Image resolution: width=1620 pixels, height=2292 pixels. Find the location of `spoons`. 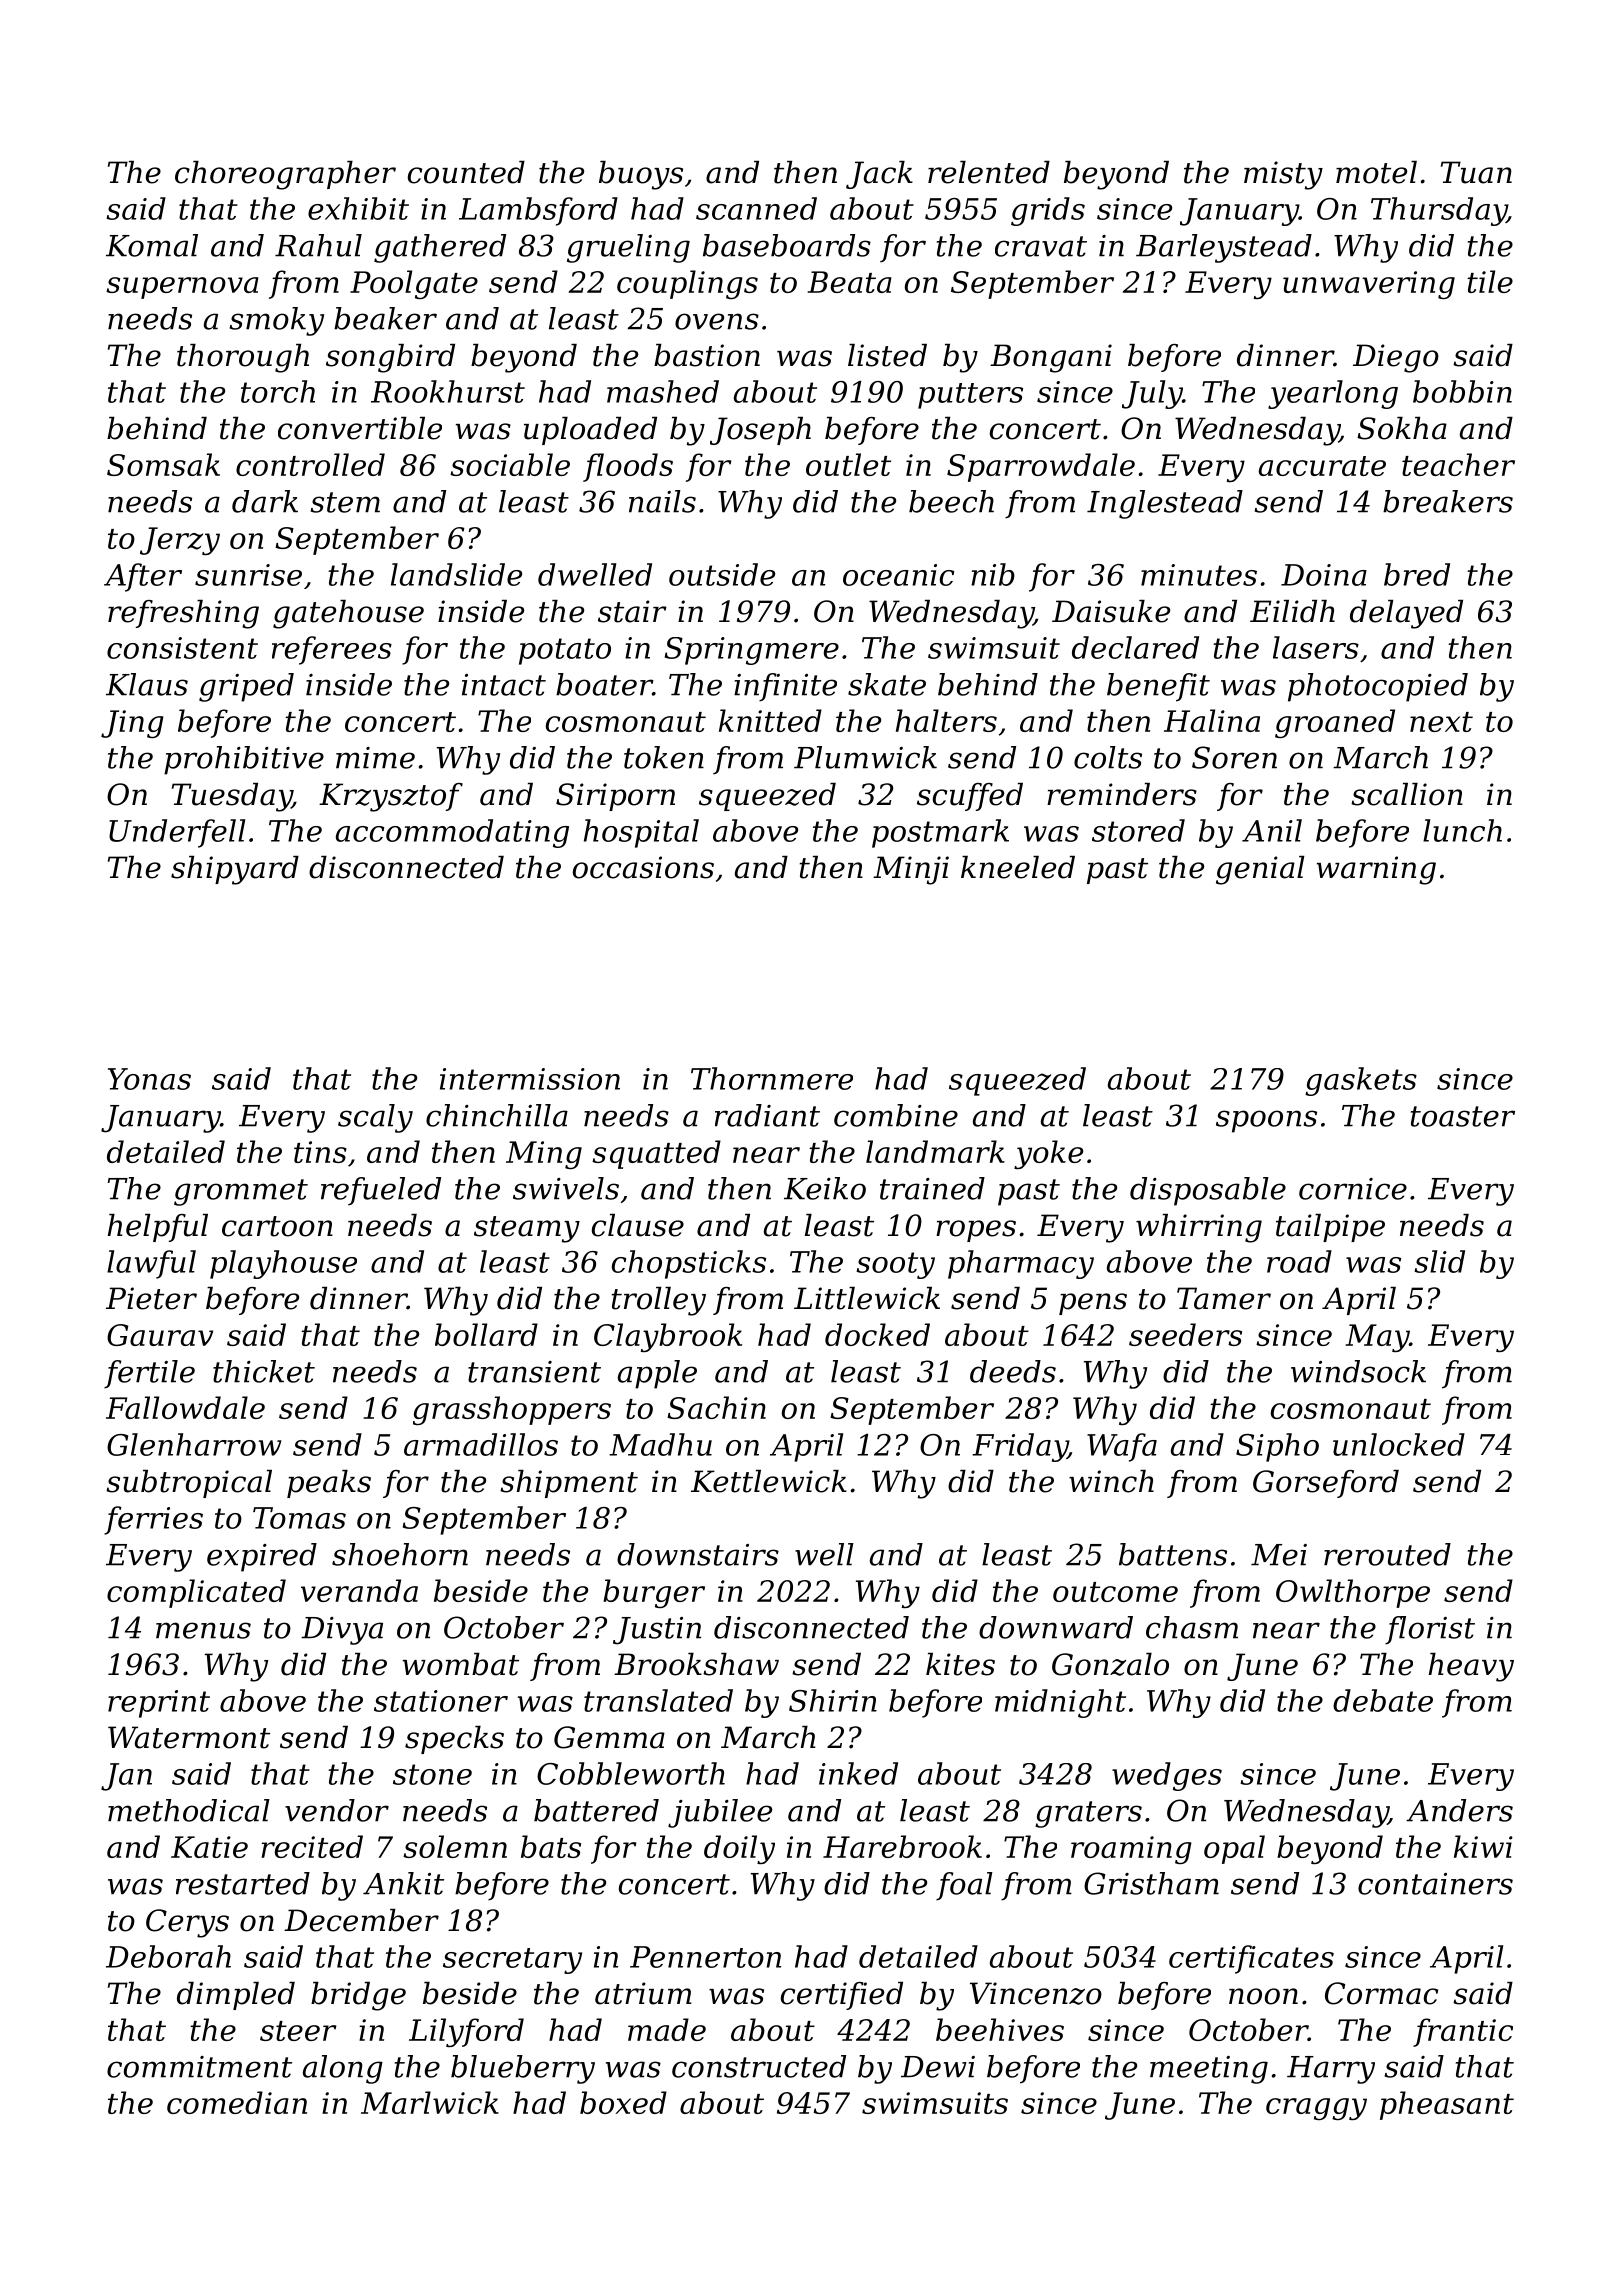

spoons is located at coordinates (1266, 1121).
